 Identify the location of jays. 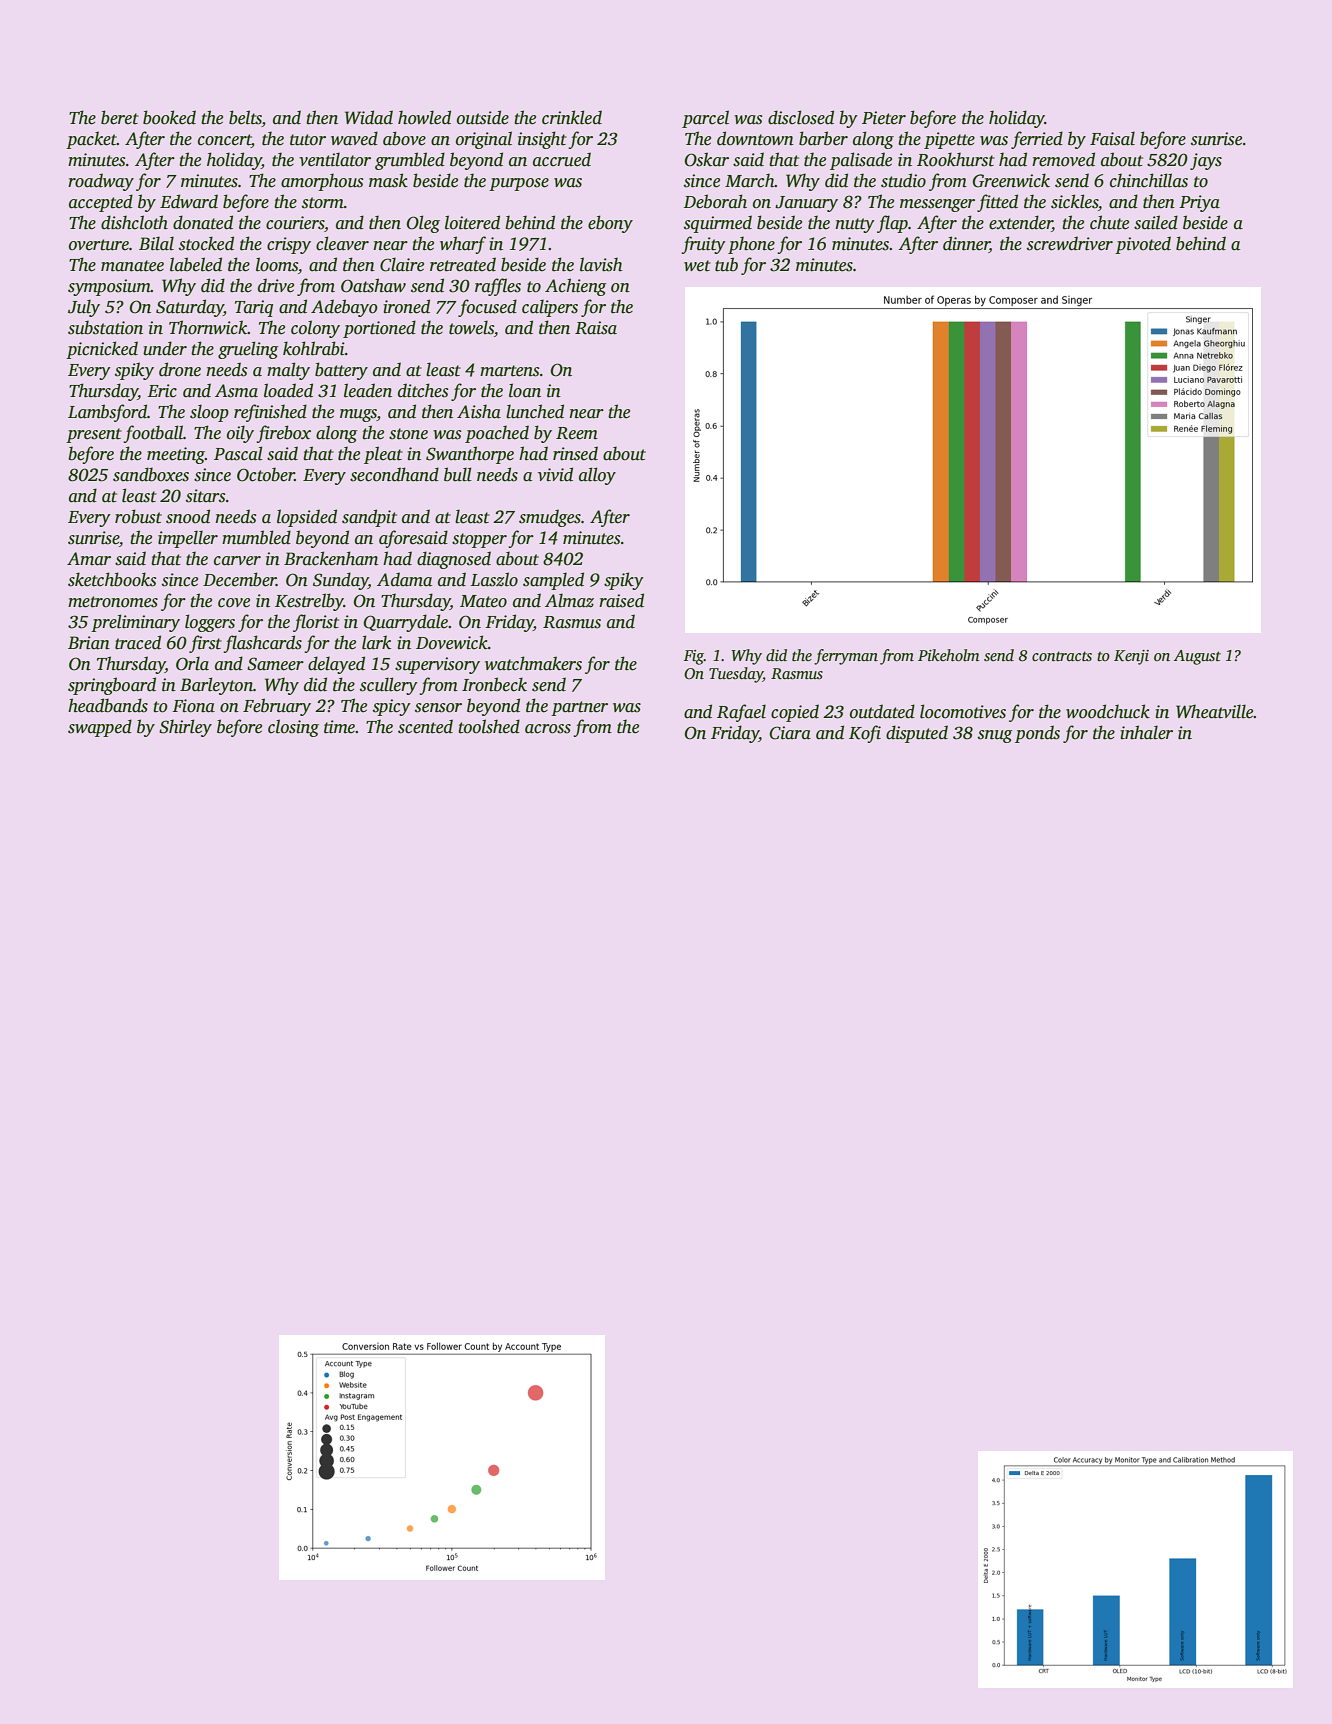
(1206, 161).
